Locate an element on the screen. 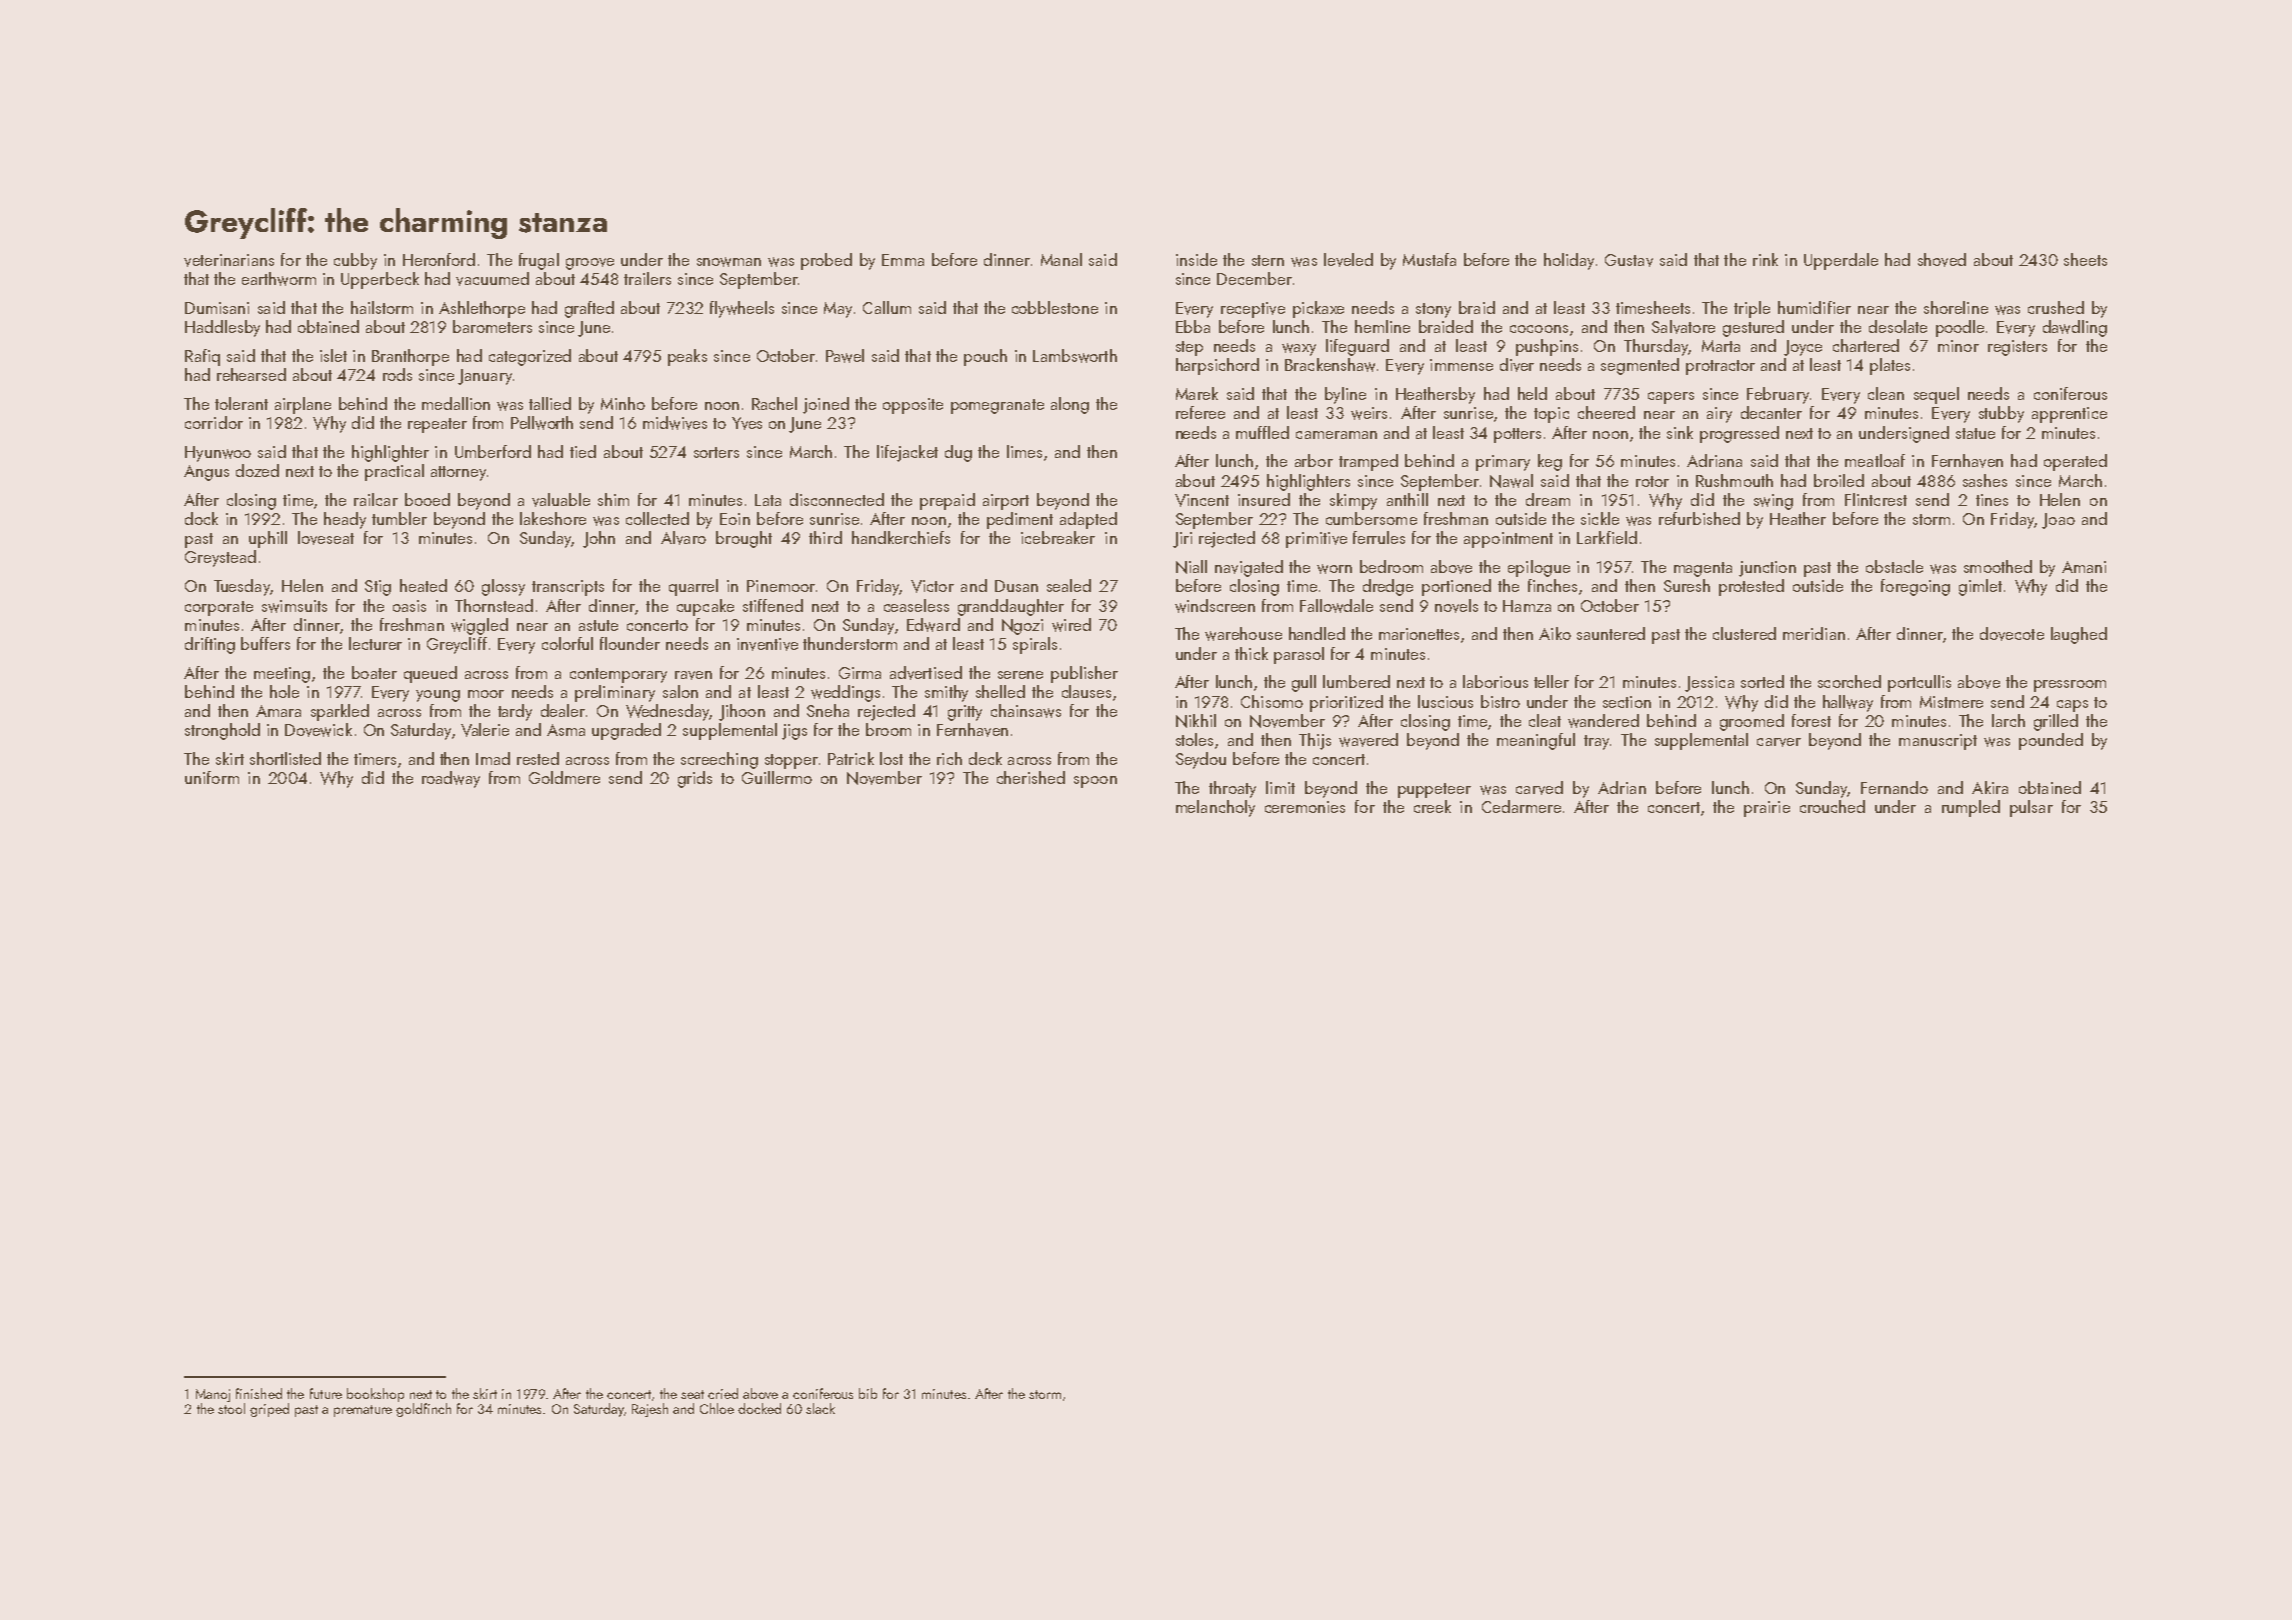 The image size is (2292, 1620). referee is located at coordinates (1200, 412).
